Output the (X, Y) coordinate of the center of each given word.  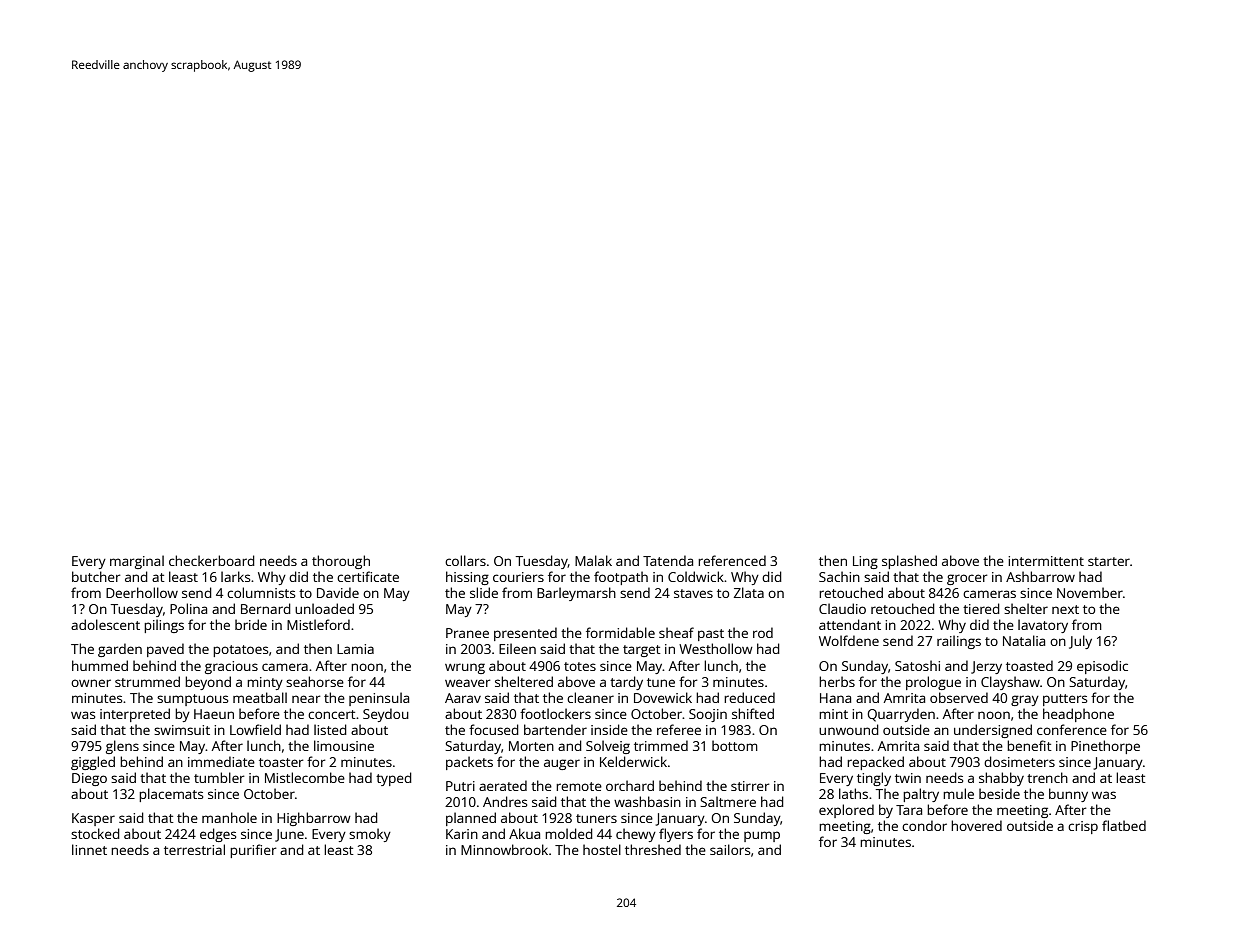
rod (763, 632)
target (642, 651)
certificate (368, 576)
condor (924, 825)
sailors (730, 849)
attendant (850, 624)
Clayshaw (1010, 683)
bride (251, 624)
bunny (1068, 795)
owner (91, 683)
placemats (171, 795)
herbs (837, 681)
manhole (229, 817)
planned (471, 819)
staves (693, 593)
